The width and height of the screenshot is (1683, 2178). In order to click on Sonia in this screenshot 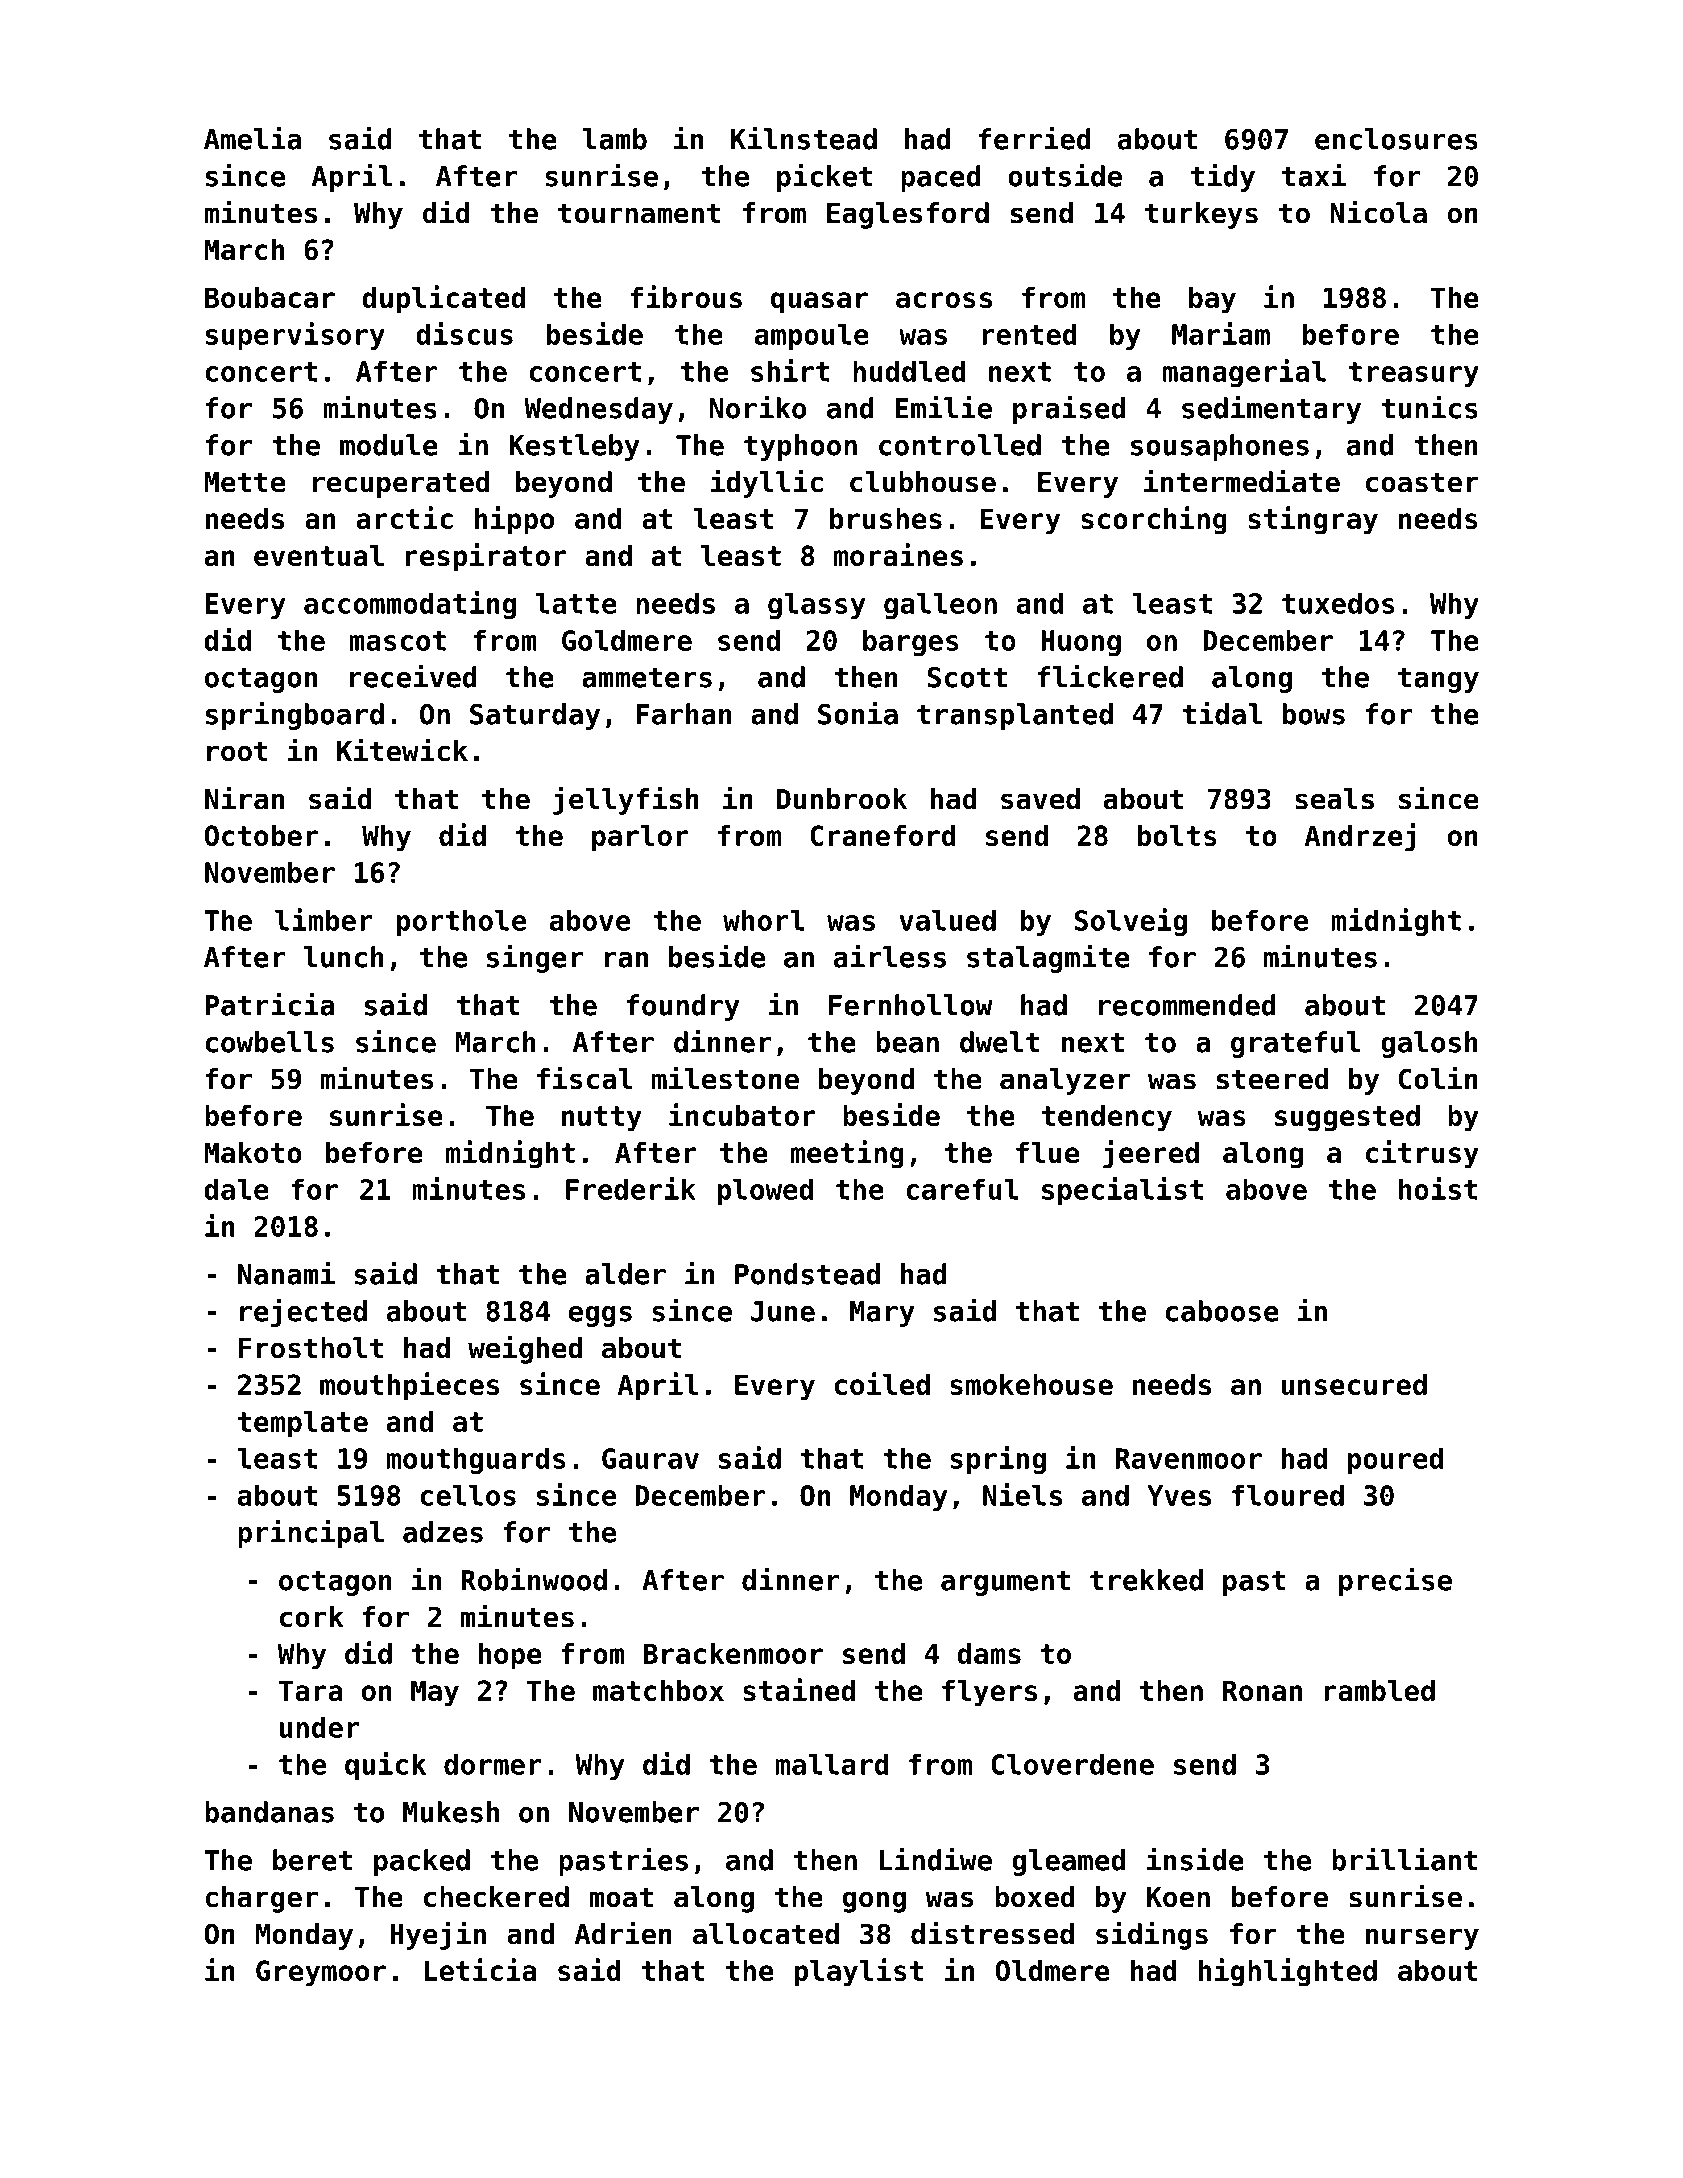, I will do `click(858, 713)`.
